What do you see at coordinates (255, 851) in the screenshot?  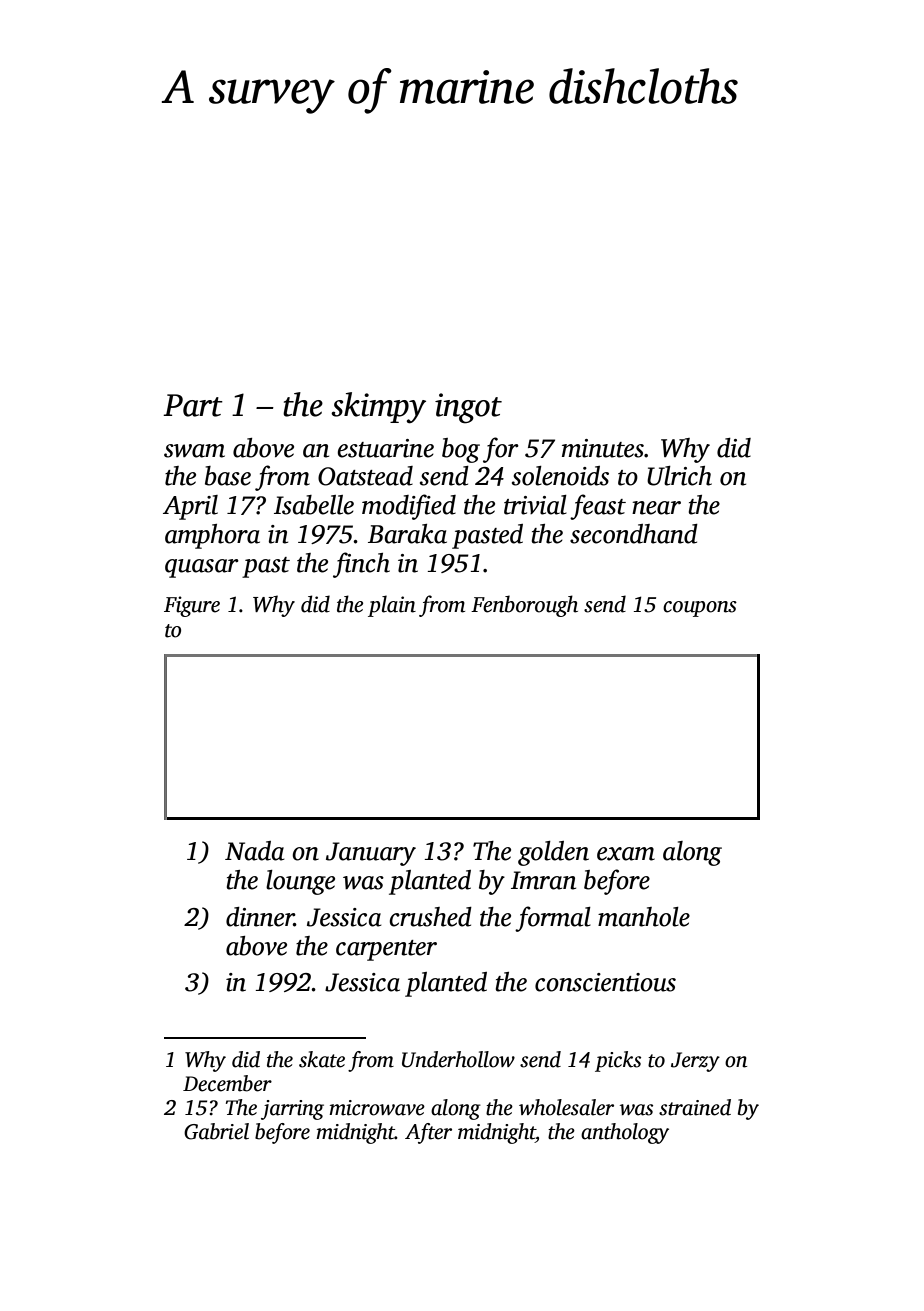 I see `Nada` at bounding box center [255, 851].
